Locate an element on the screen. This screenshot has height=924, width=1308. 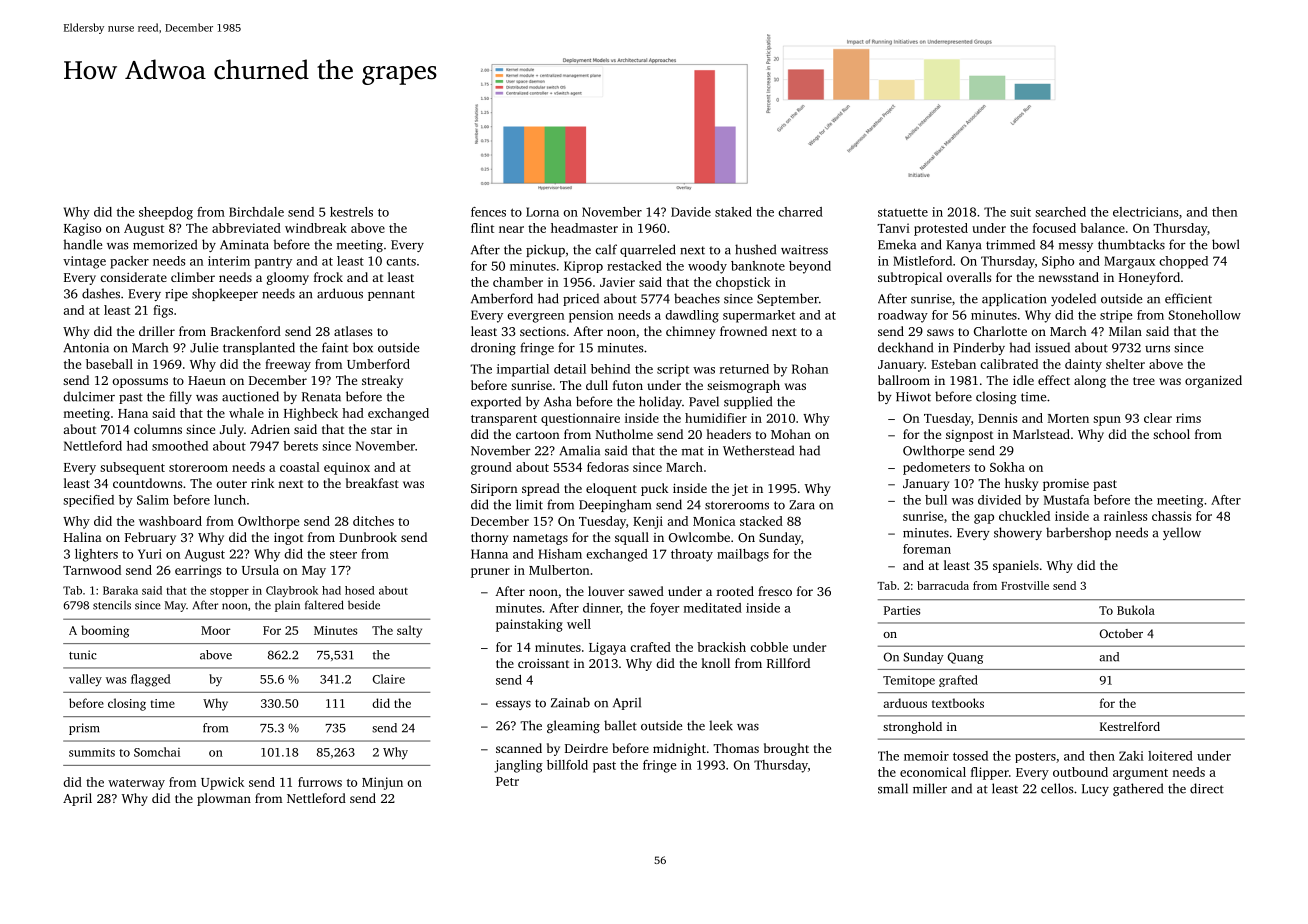
plowman is located at coordinates (224, 799).
